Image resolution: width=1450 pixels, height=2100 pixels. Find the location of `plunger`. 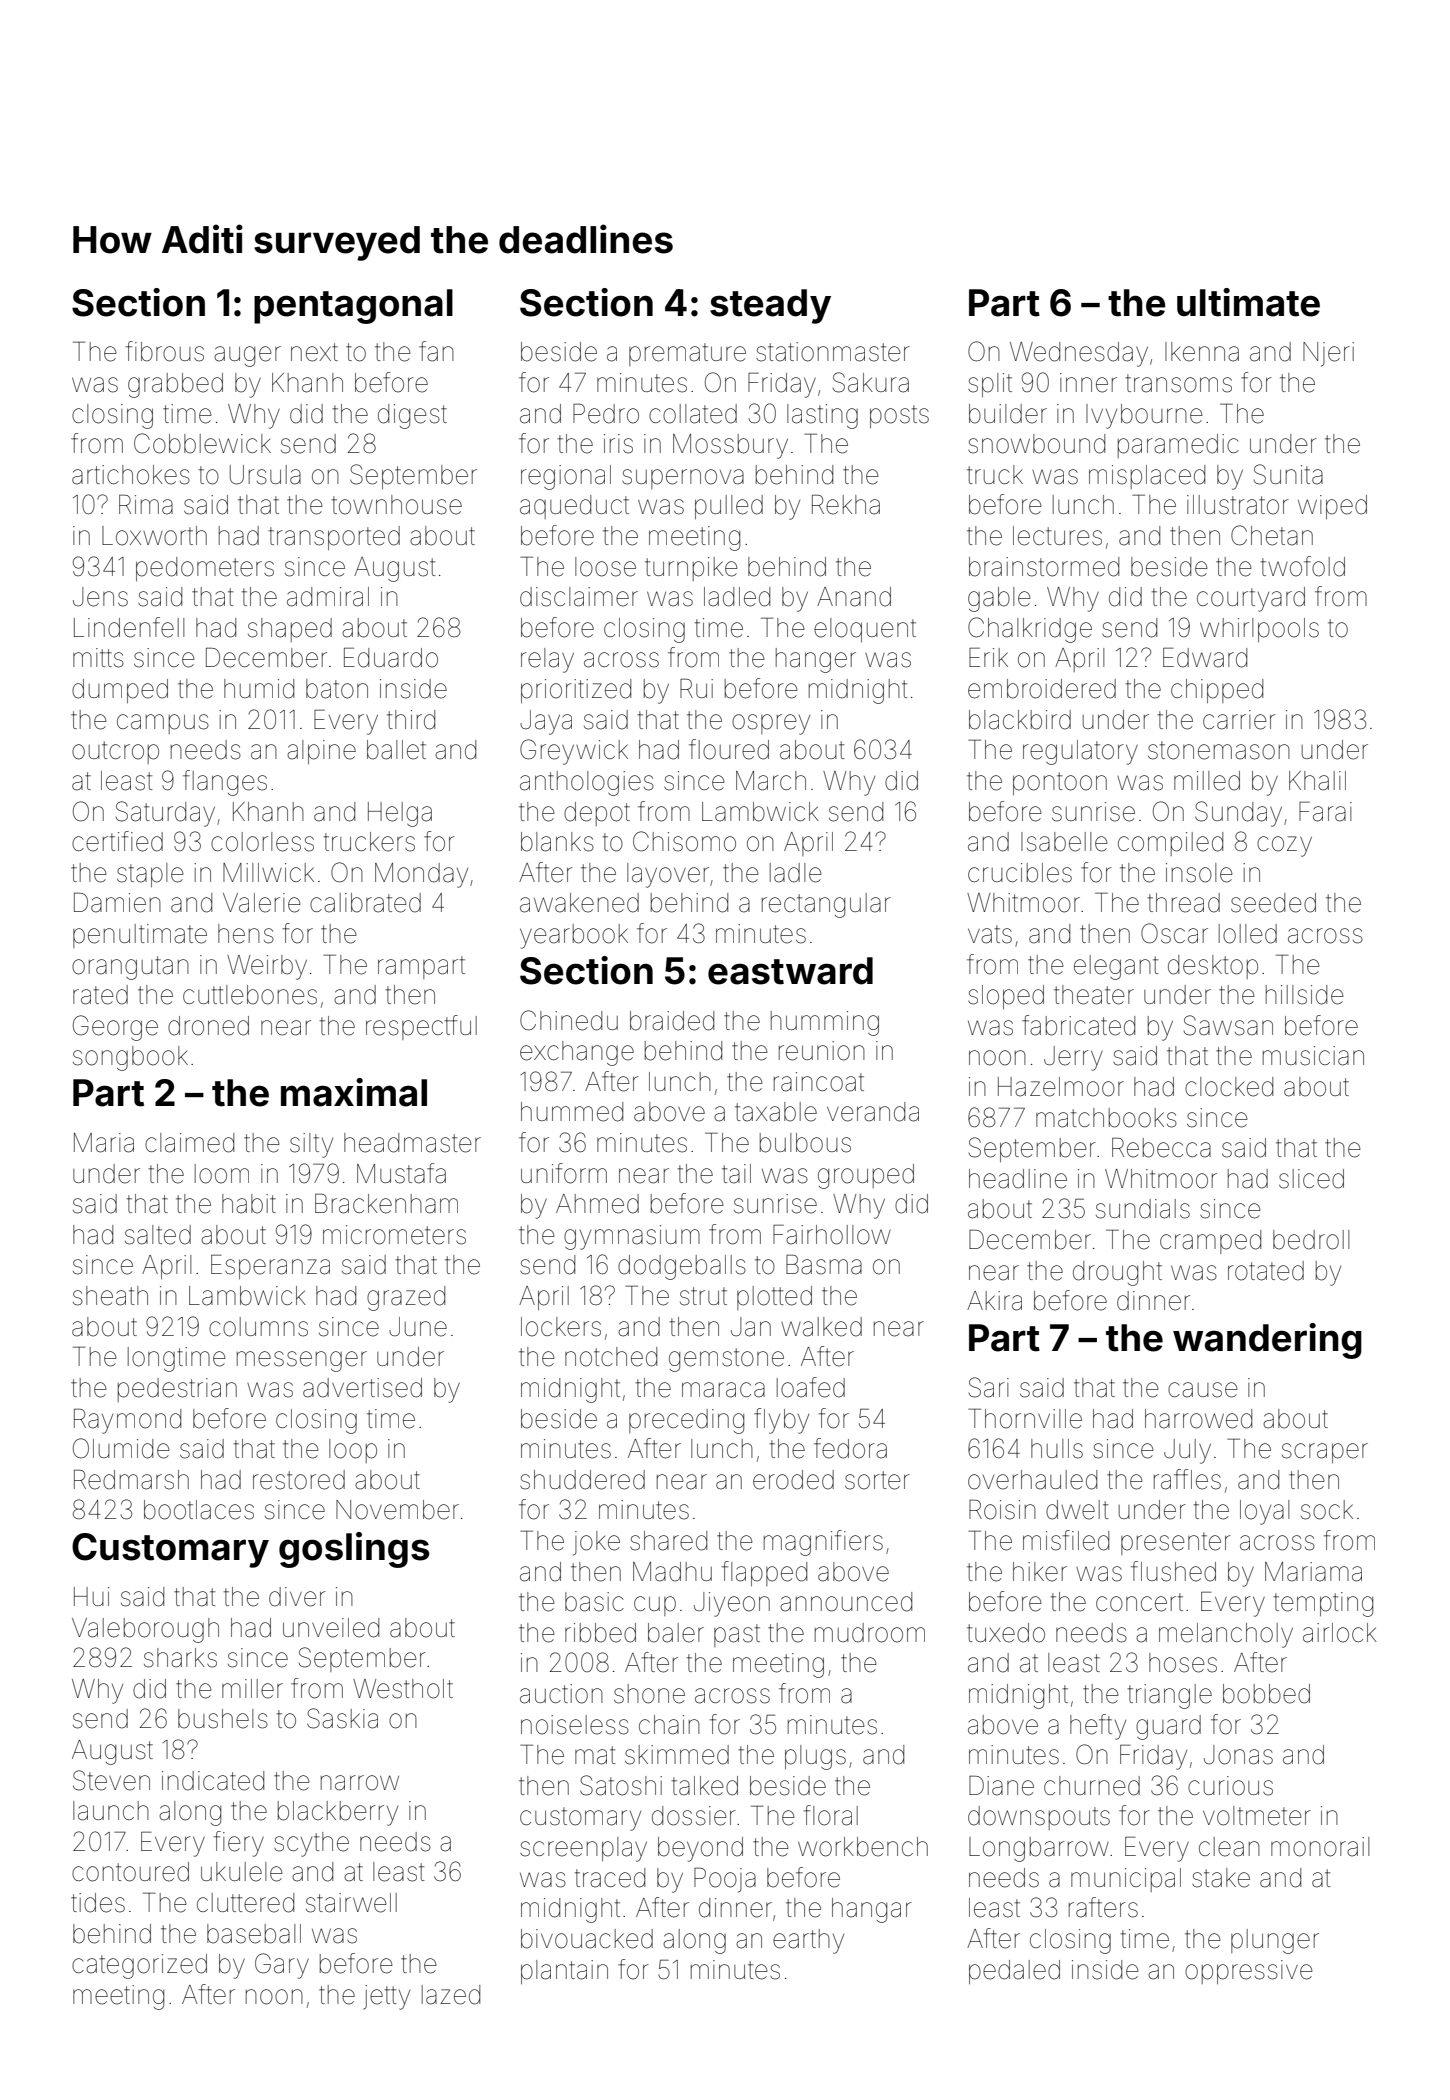

plunger is located at coordinates (1275, 1941).
